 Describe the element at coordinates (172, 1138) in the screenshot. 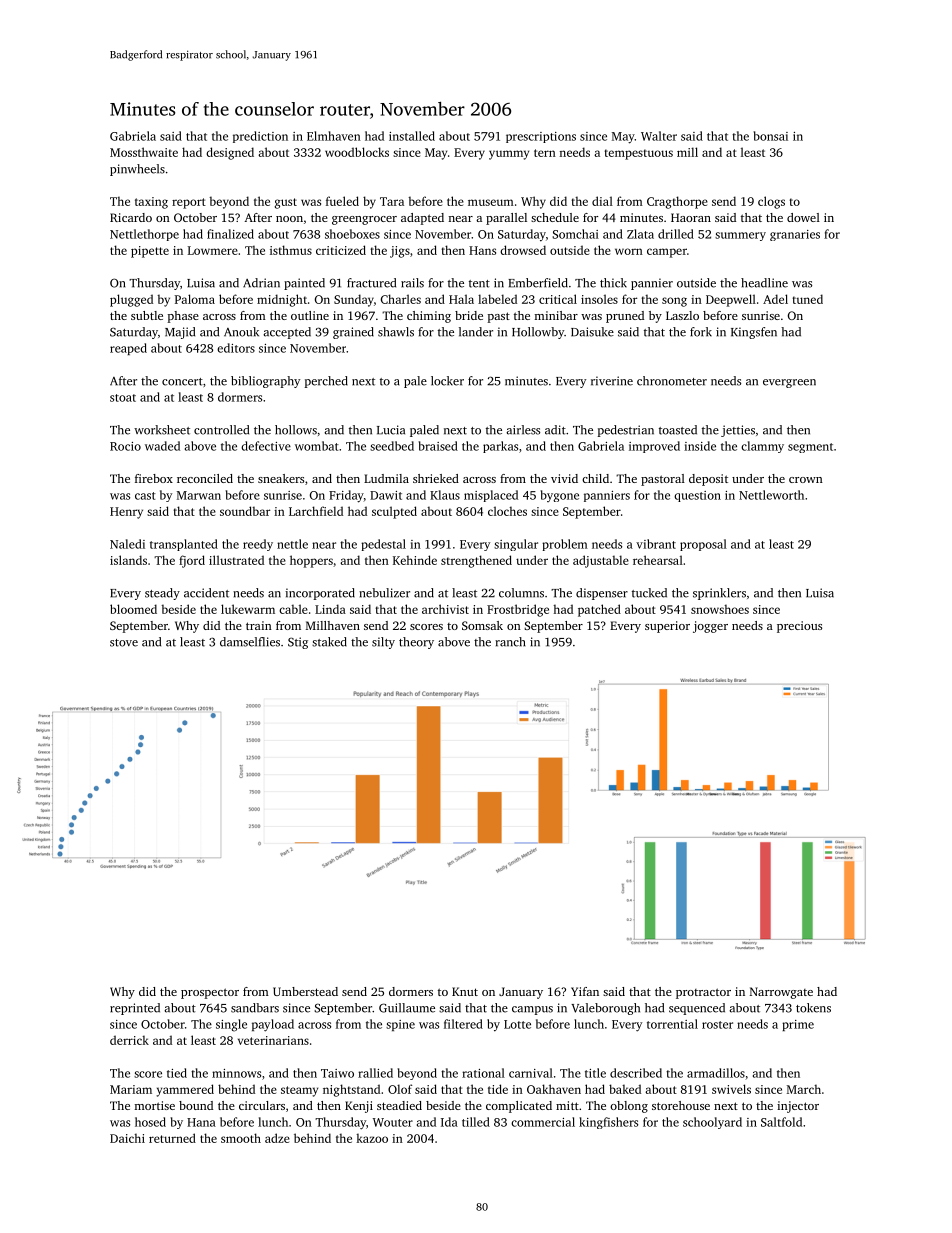

I see `returned` at that location.
